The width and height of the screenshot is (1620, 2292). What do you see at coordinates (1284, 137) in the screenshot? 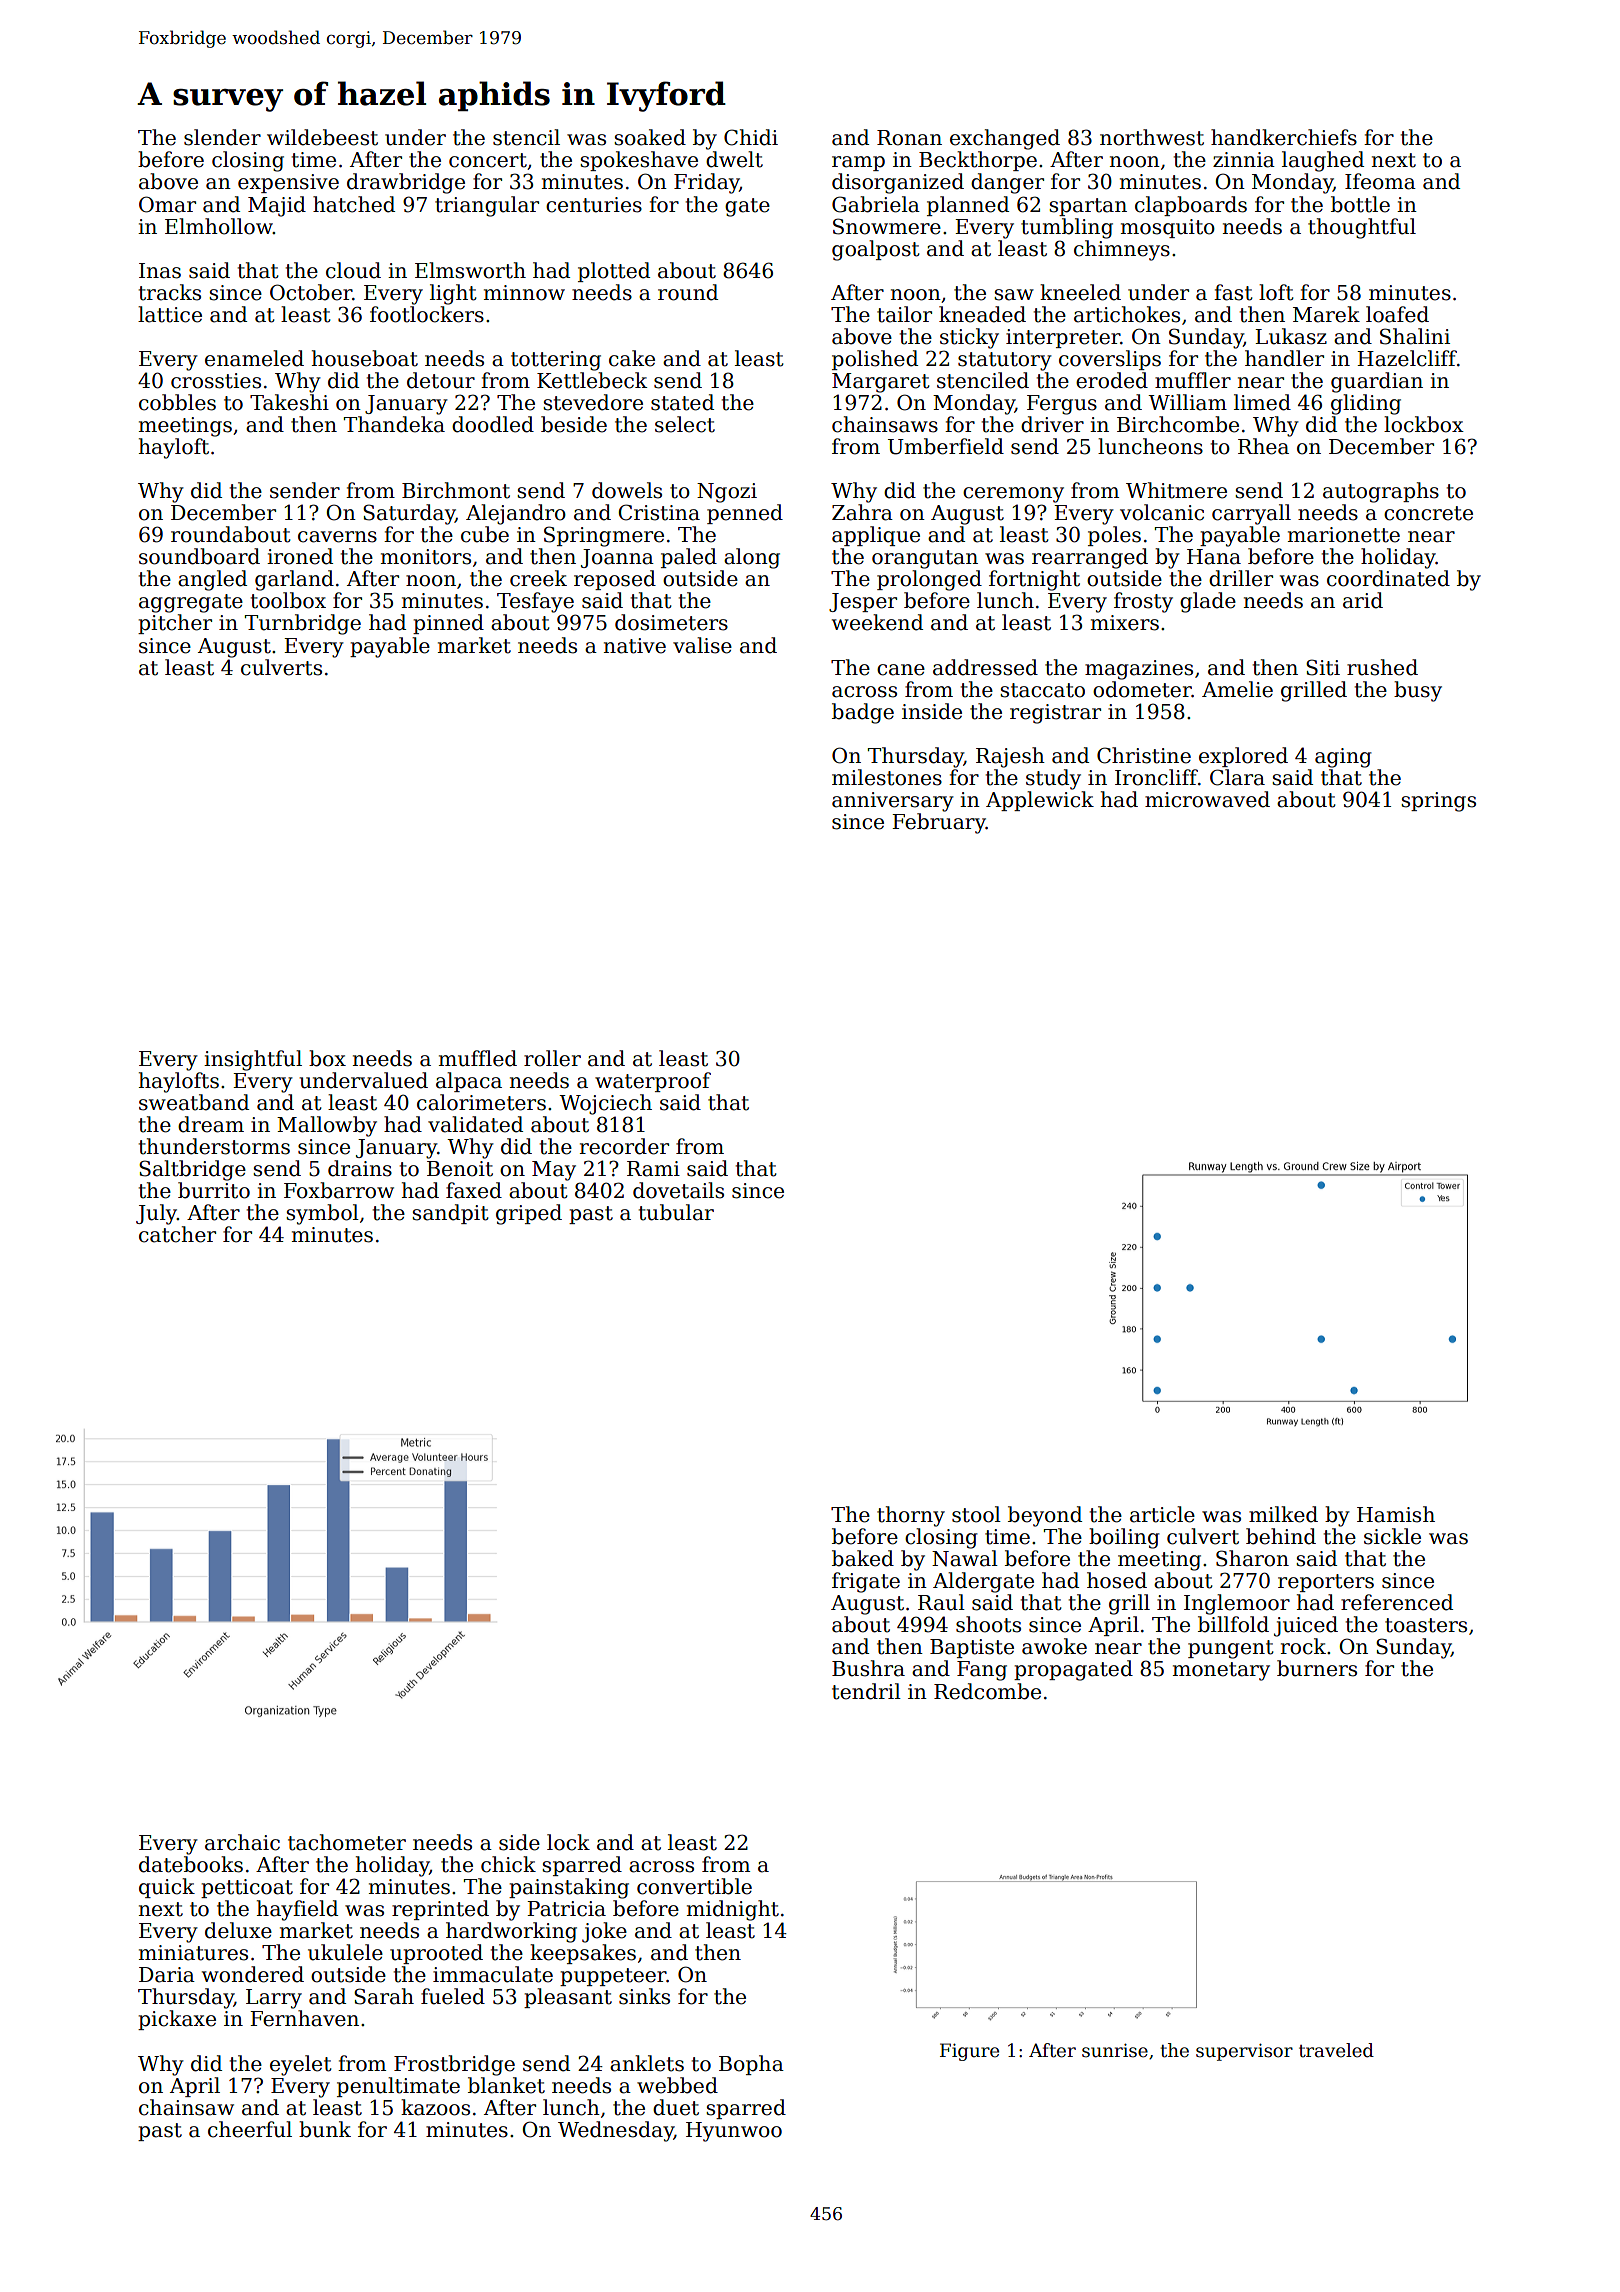
I see `handkerchiefs` at bounding box center [1284, 137].
